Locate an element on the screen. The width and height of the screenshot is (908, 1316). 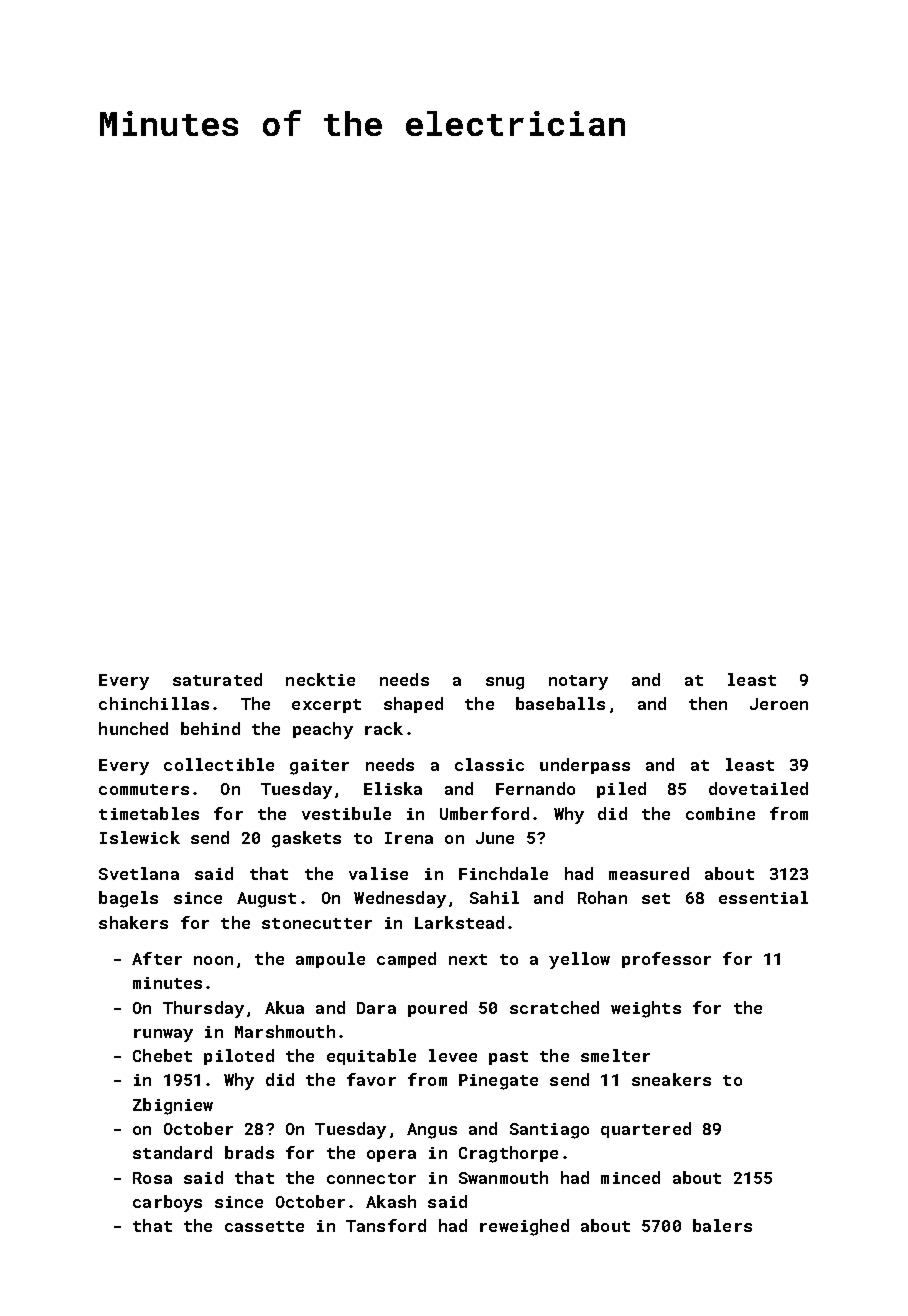
notary is located at coordinates (578, 682).
